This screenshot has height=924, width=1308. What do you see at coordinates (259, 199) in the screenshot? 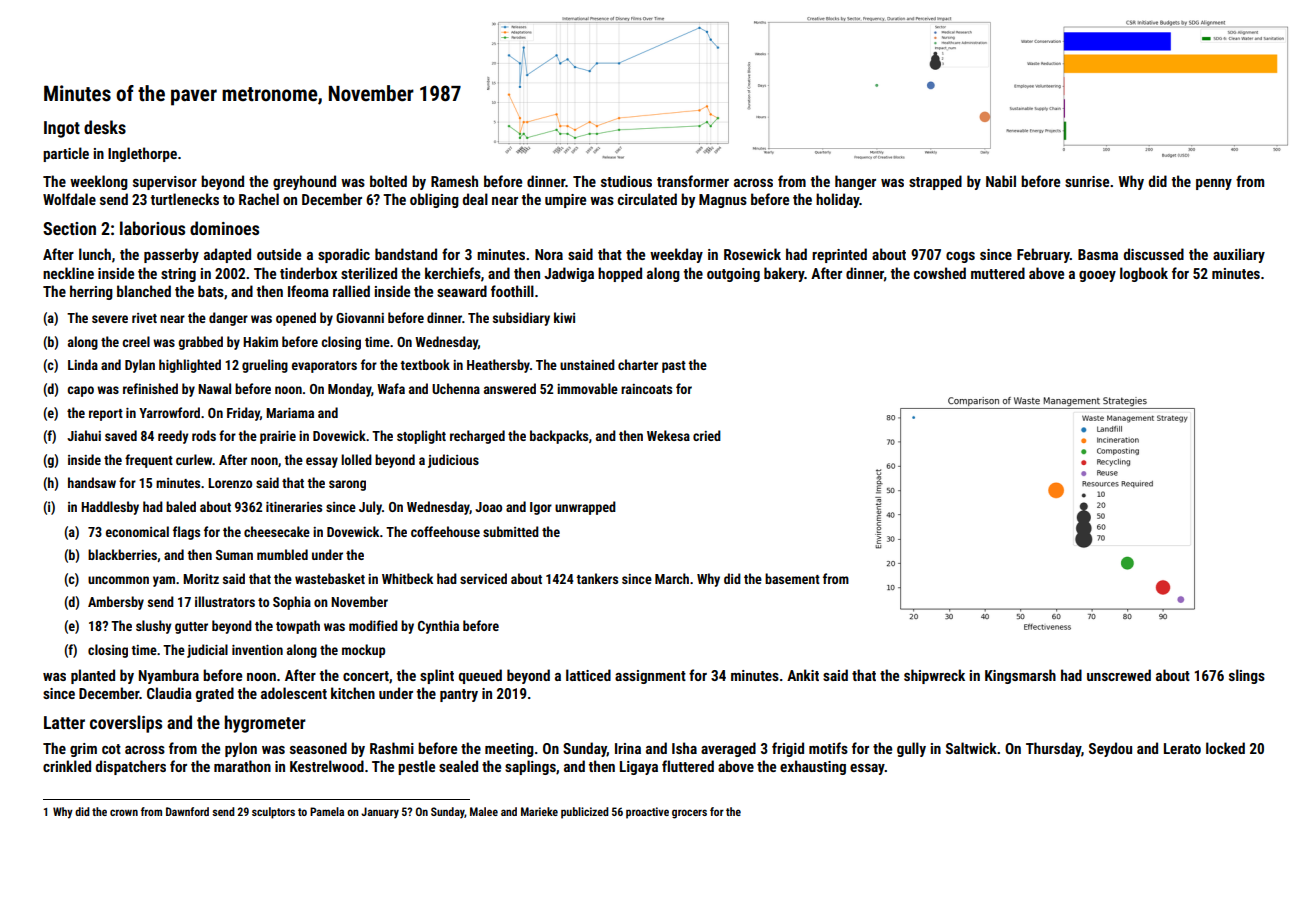
I see `Rachel` at bounding box center [259, 199].
